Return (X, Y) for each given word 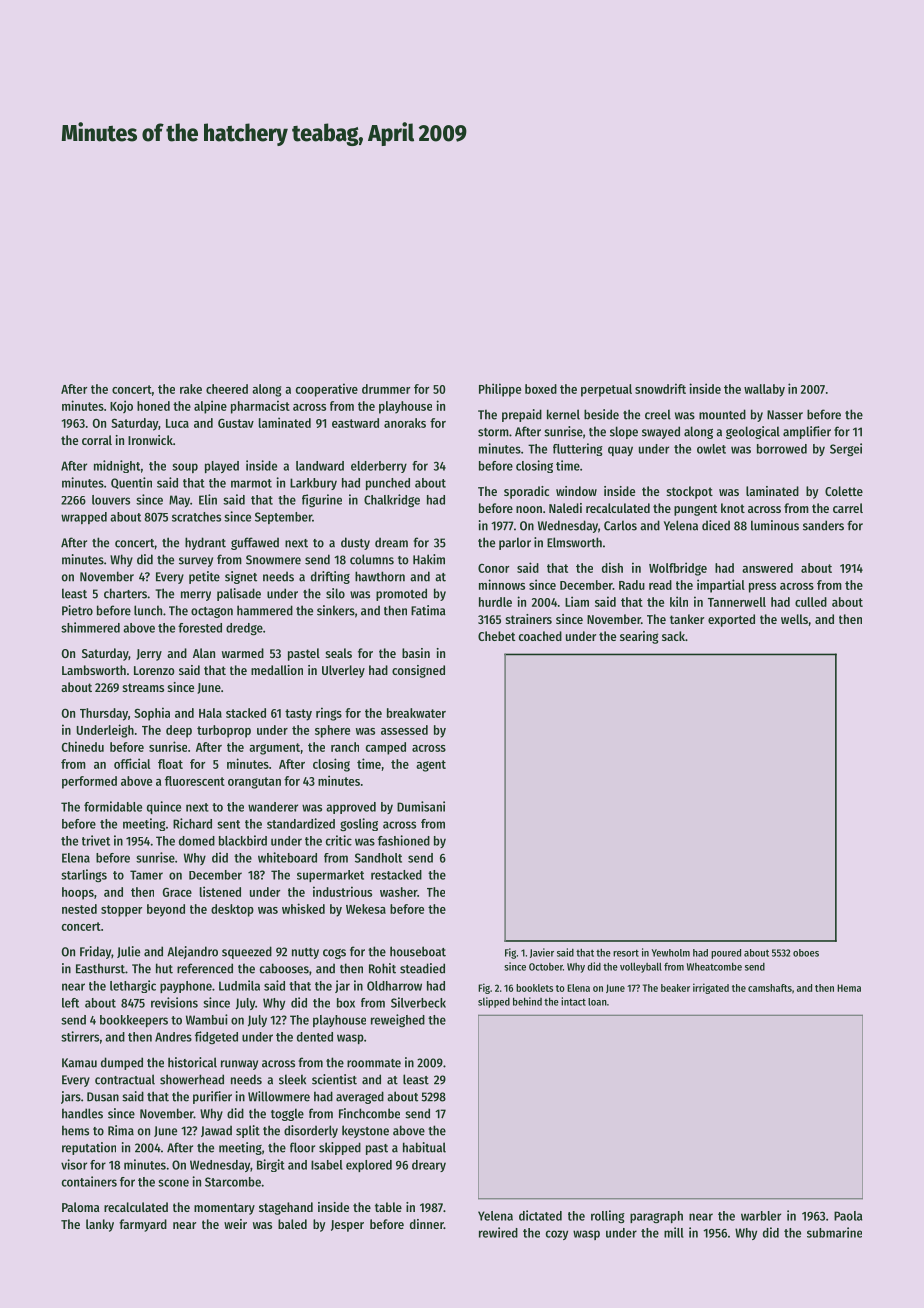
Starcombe (233, 1182)
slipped (494, 1002)
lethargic (133, 986)
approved (351, 808)
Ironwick (150, 440)
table (388, 1207)
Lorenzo (154, 670)
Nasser (785, 415)
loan (597, 1002)
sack (673, 636)
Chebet (496, 636)
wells (794, 619)
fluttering (578, 449)
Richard (192, 823)
